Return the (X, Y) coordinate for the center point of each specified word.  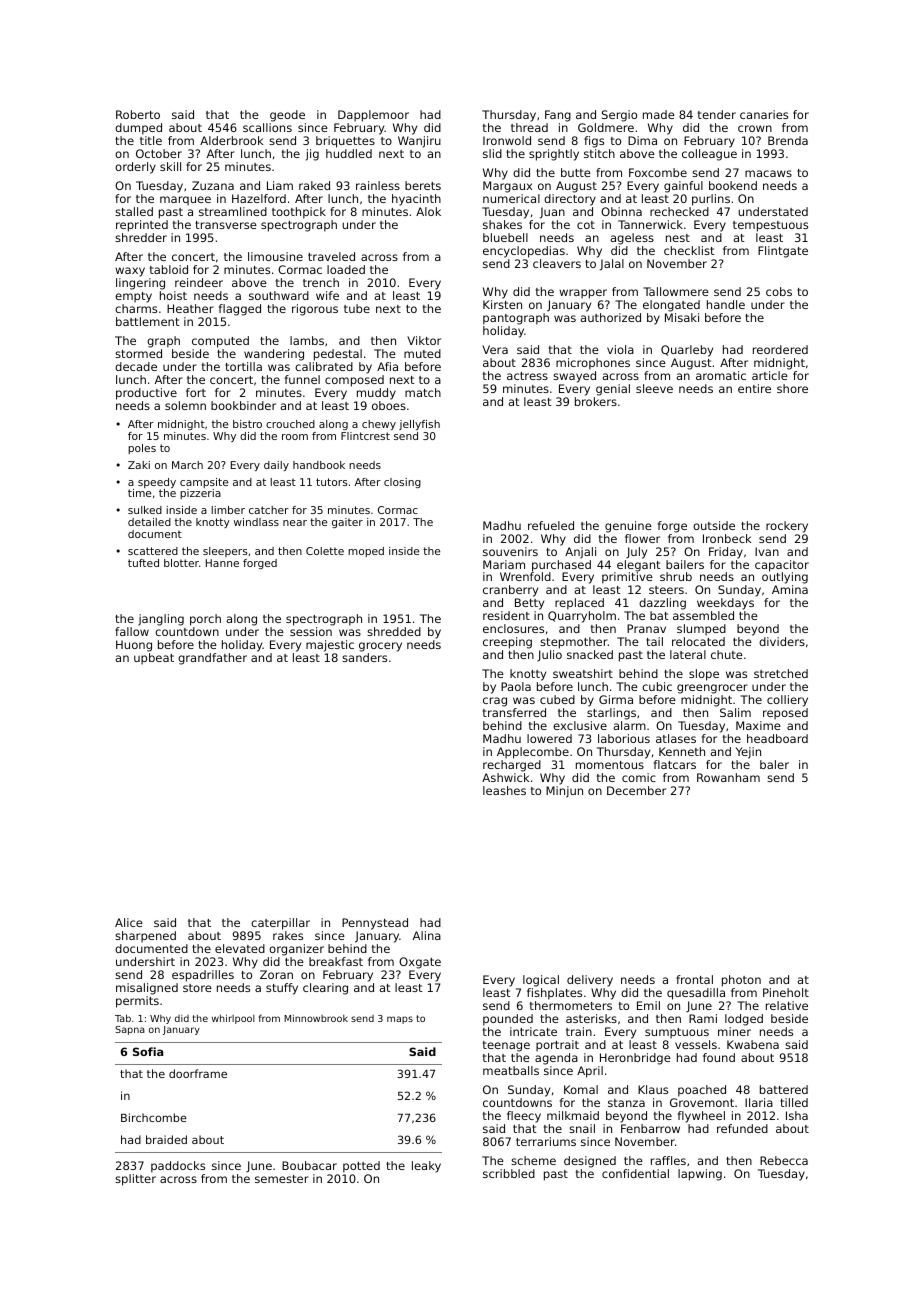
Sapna (130, 1030)
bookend (733, 185)
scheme (533, 1160)
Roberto (138, 114)
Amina (790, 589)
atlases (676, 738)
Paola (516, 686)
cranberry (510, 591)
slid (492, 153)
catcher (269, 510)
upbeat (154, 659)
